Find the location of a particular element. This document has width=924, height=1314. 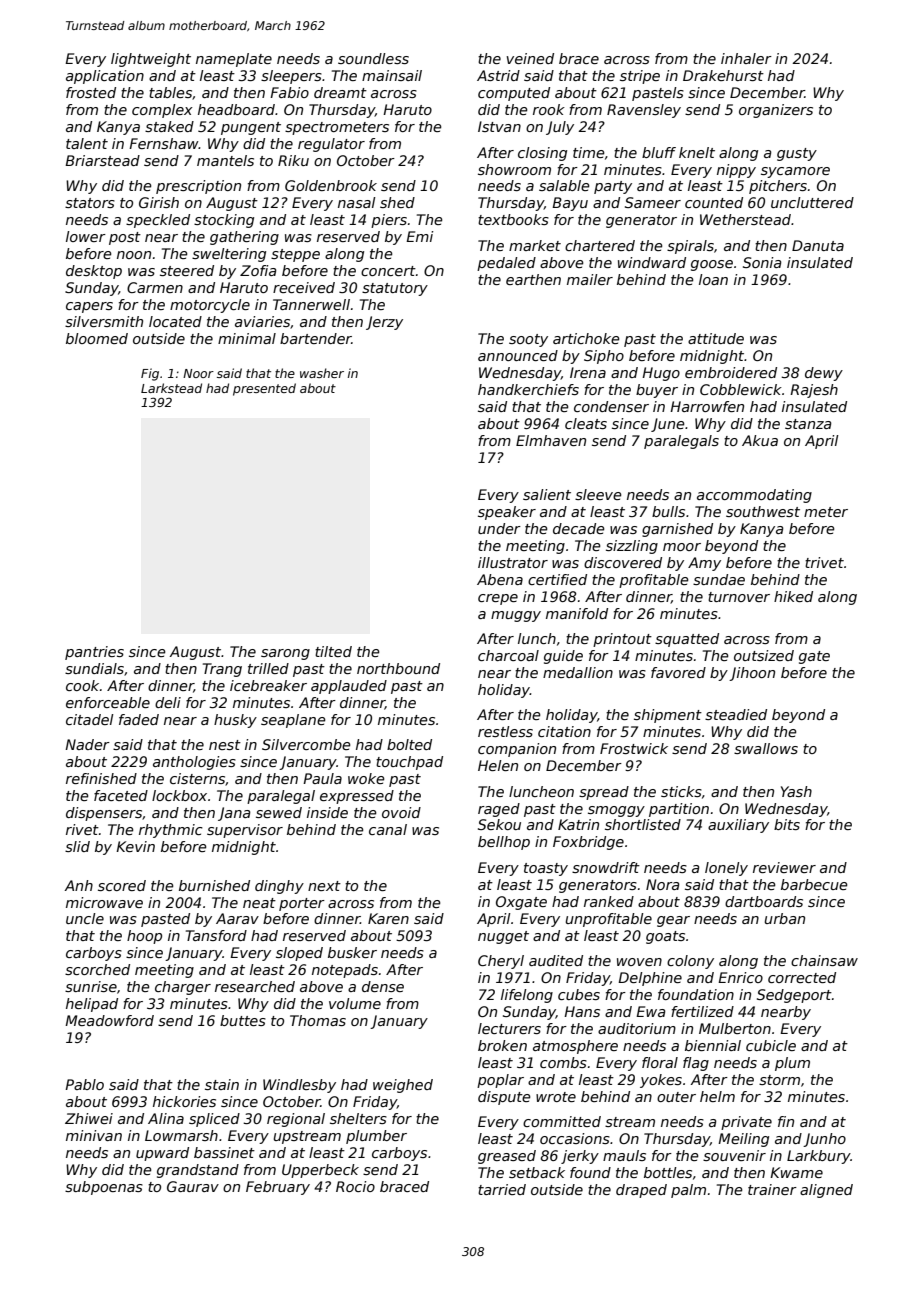

soundless is located at coordinates (373, 58).
